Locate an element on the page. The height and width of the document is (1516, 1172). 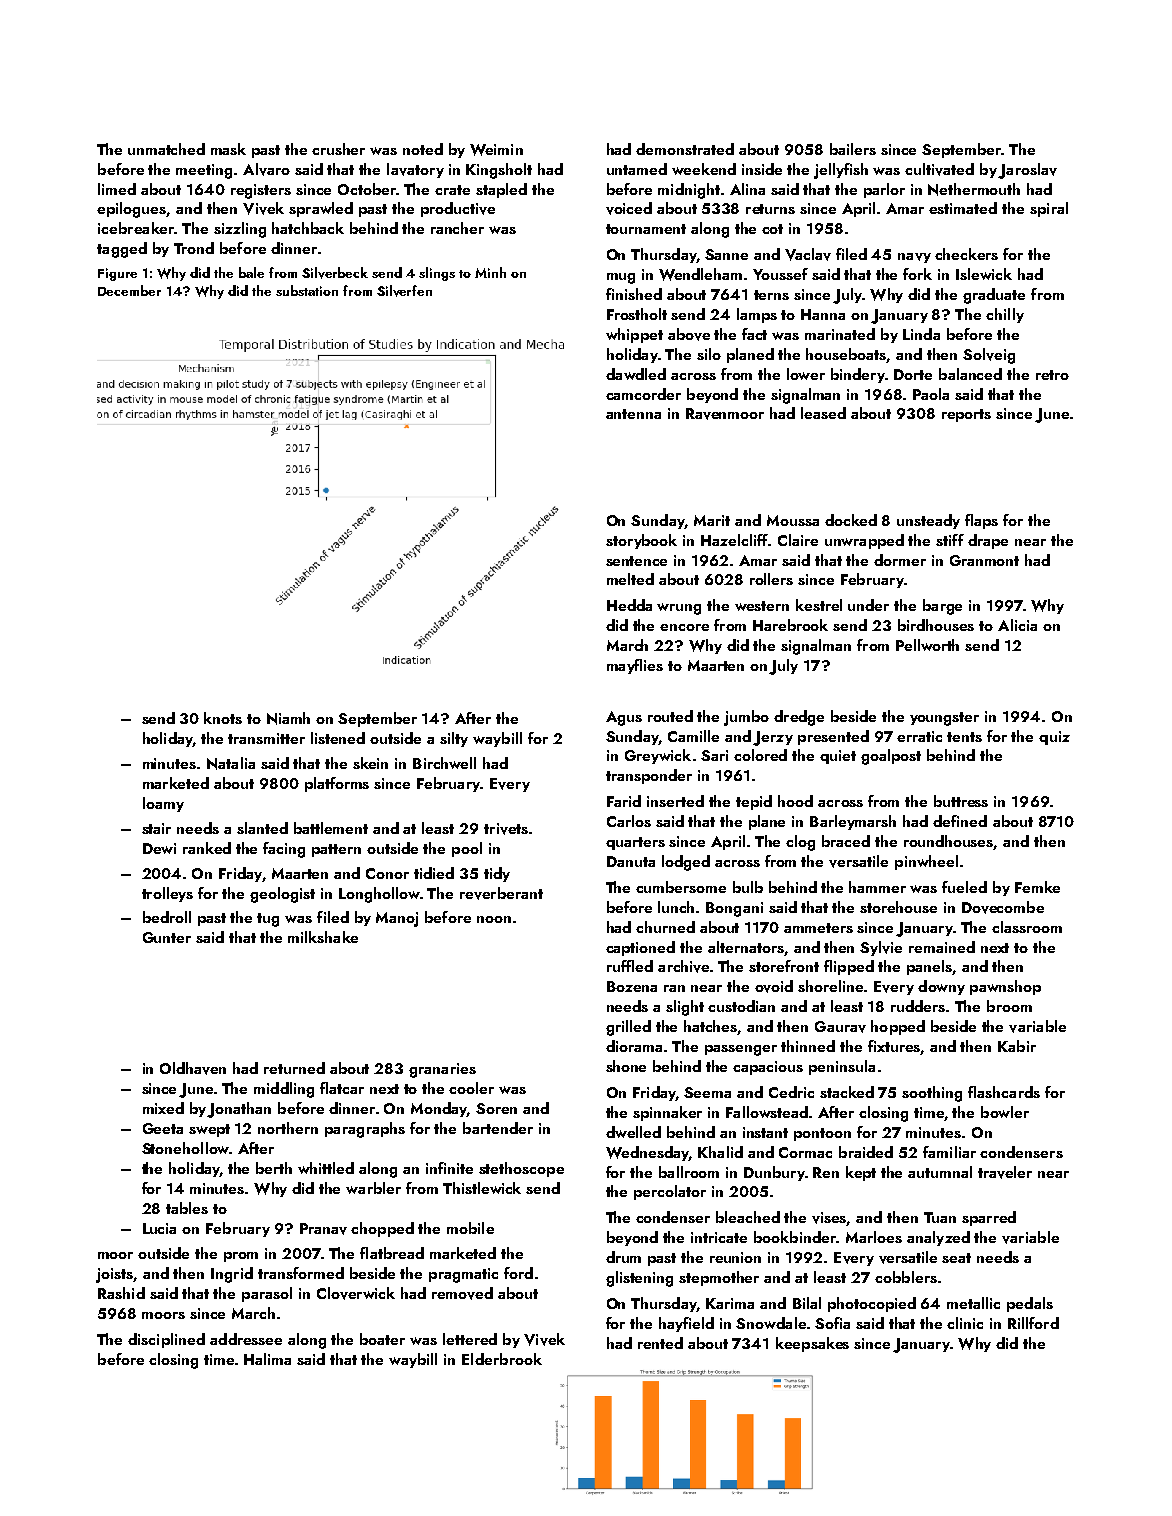
Figure is located at coordinates (117, 274).
